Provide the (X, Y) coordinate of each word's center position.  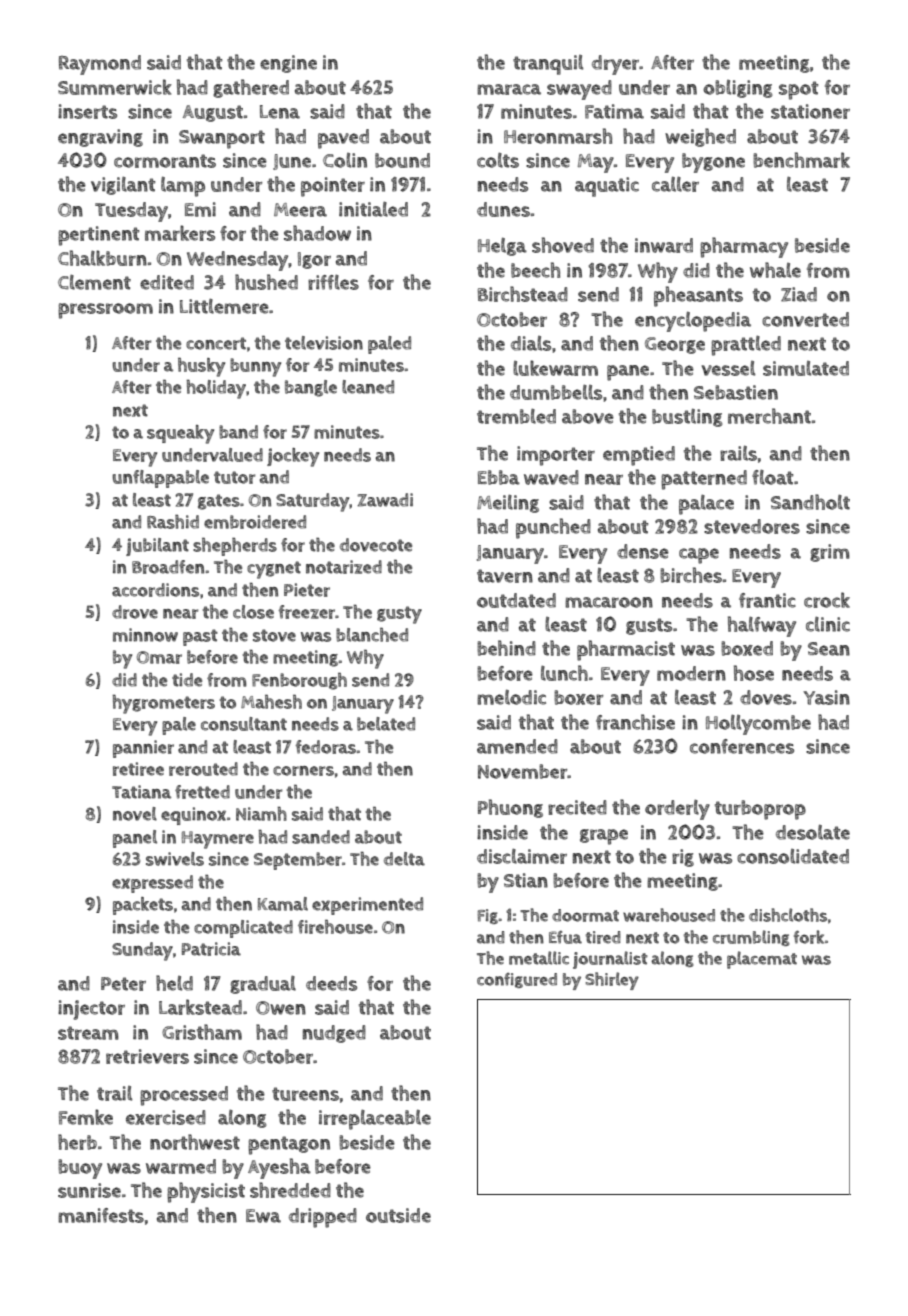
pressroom (105, 311)
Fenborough (299, 681)
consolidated (793, 856)
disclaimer (522, 856)
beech (535, 270)
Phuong (510, 808)
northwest (195, 1142)
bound (402, 160)
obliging (738, 89)
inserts (87, 111)
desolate (813, 832)
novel (135, 814)
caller (675, 184)
